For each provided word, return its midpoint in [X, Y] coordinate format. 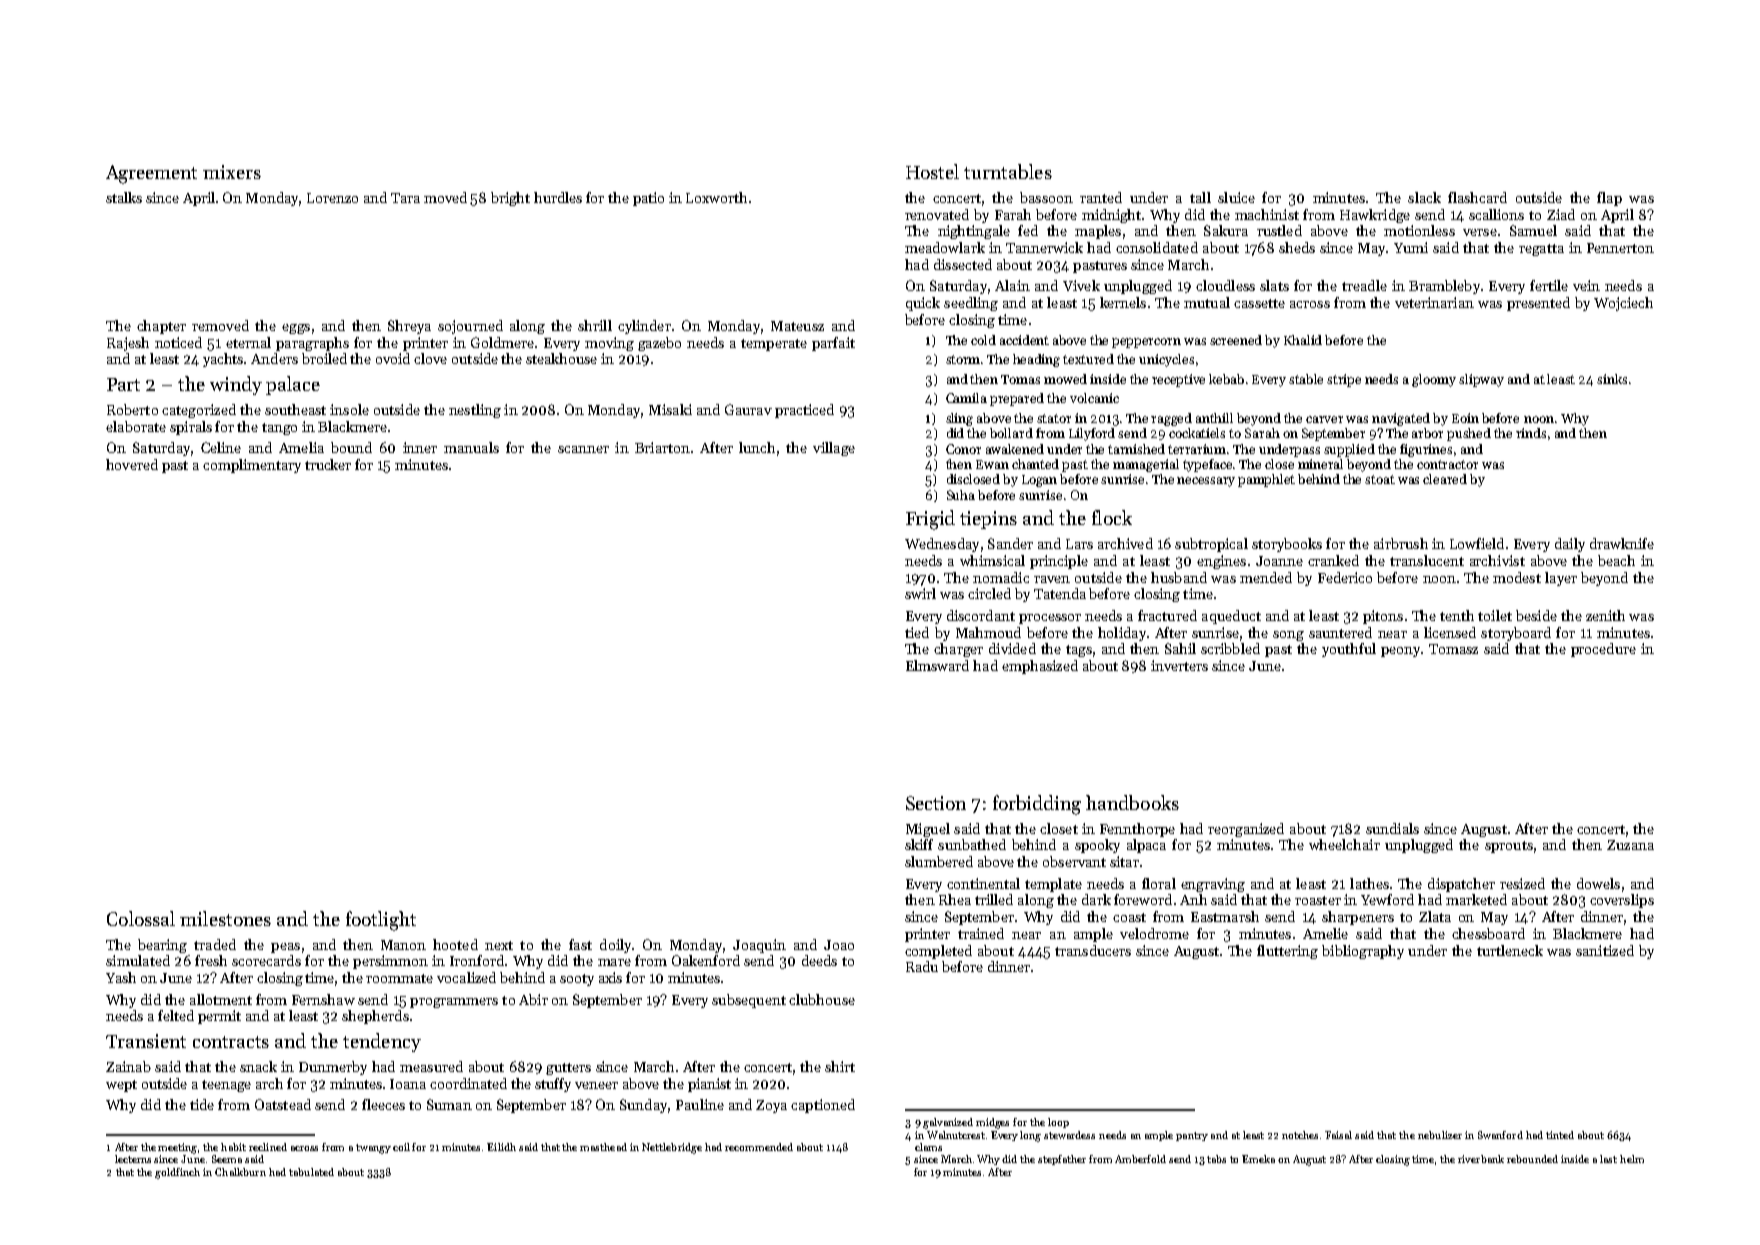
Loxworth [716, 197]
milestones [225, 918]
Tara [405, 198]
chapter [161, 327]
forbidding [1037, 805]
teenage [226, 1086]
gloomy [1434, 380]
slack [1424, 197]
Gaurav [748, 409]
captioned [823, 1106]
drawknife [1622, 543]
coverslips [1622, 901]
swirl [920, 593]
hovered [132, 464]
